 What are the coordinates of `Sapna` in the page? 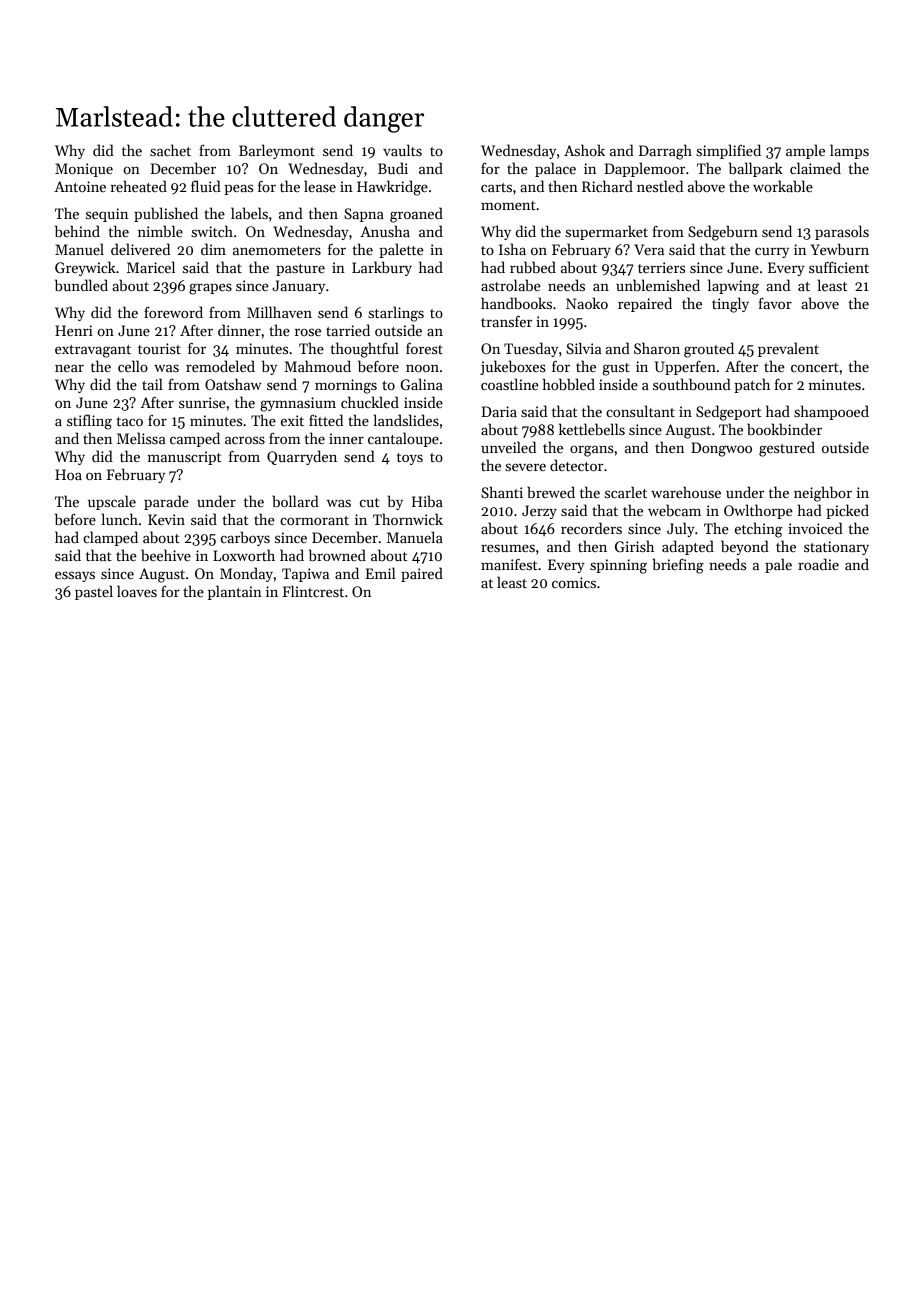 It's located at (364, 215).
